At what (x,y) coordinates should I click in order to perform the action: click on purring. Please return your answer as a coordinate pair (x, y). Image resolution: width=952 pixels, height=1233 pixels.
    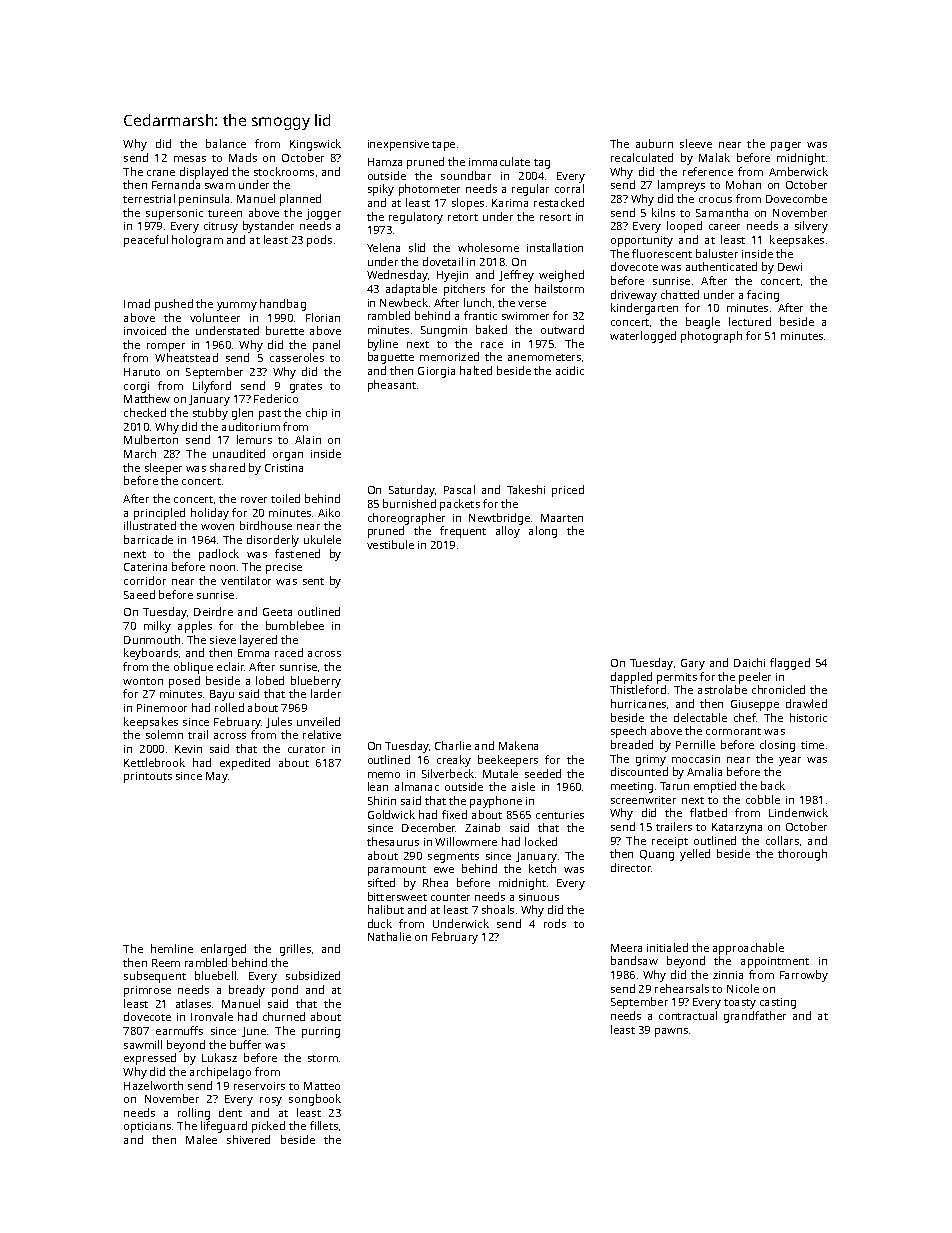
    Looking at the image, I should click on (321, 1032).
